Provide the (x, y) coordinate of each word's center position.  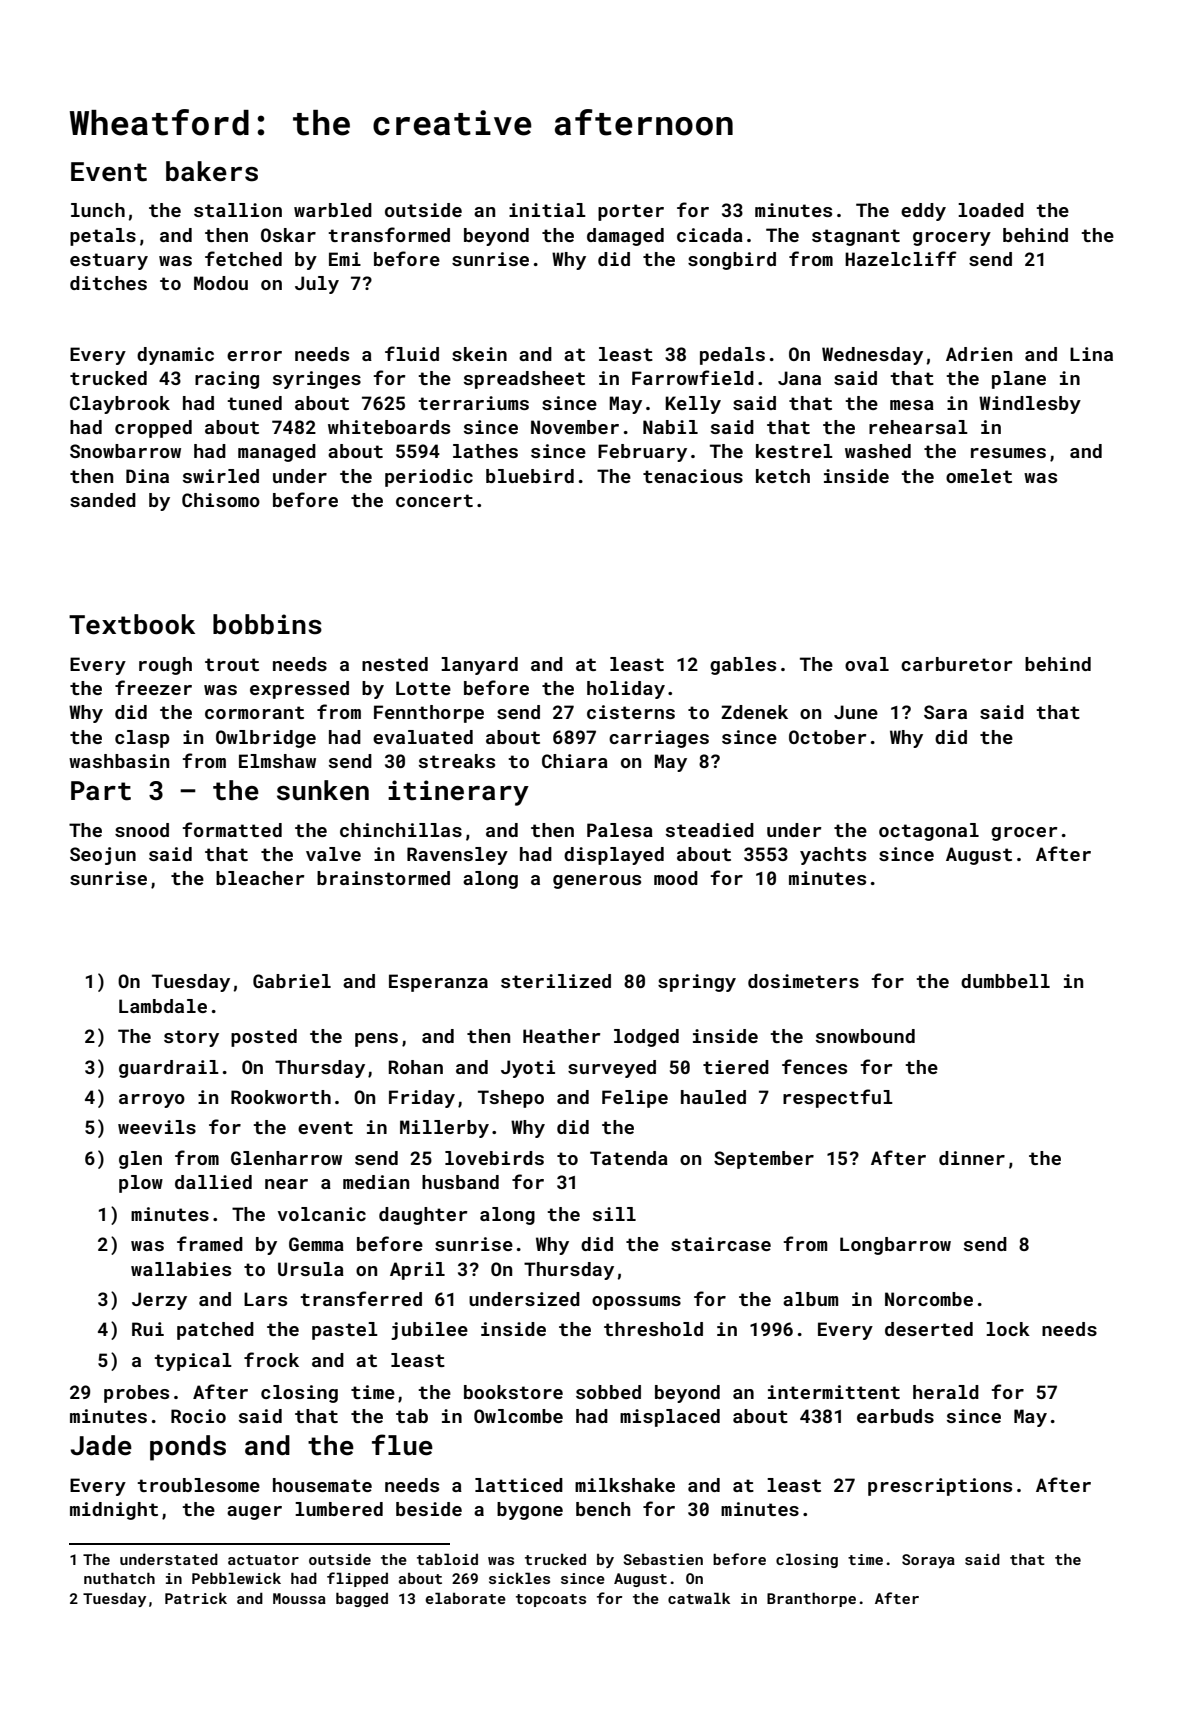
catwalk (699, 1598)
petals (103, 237)
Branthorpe (811, 1599)
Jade (101, 1445)
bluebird (530, 476)
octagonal (929, 832)
